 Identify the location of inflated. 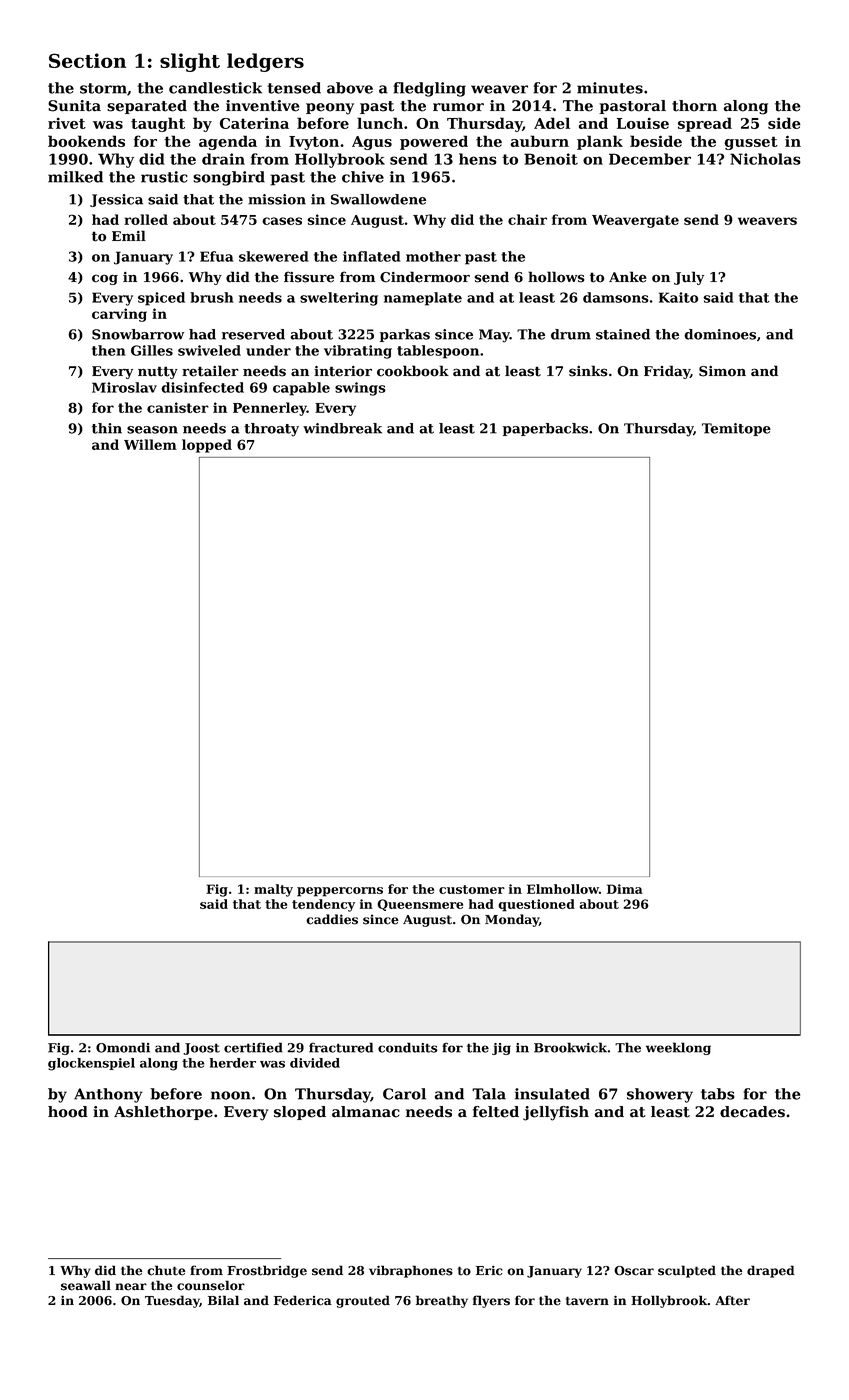
(372, 256).
